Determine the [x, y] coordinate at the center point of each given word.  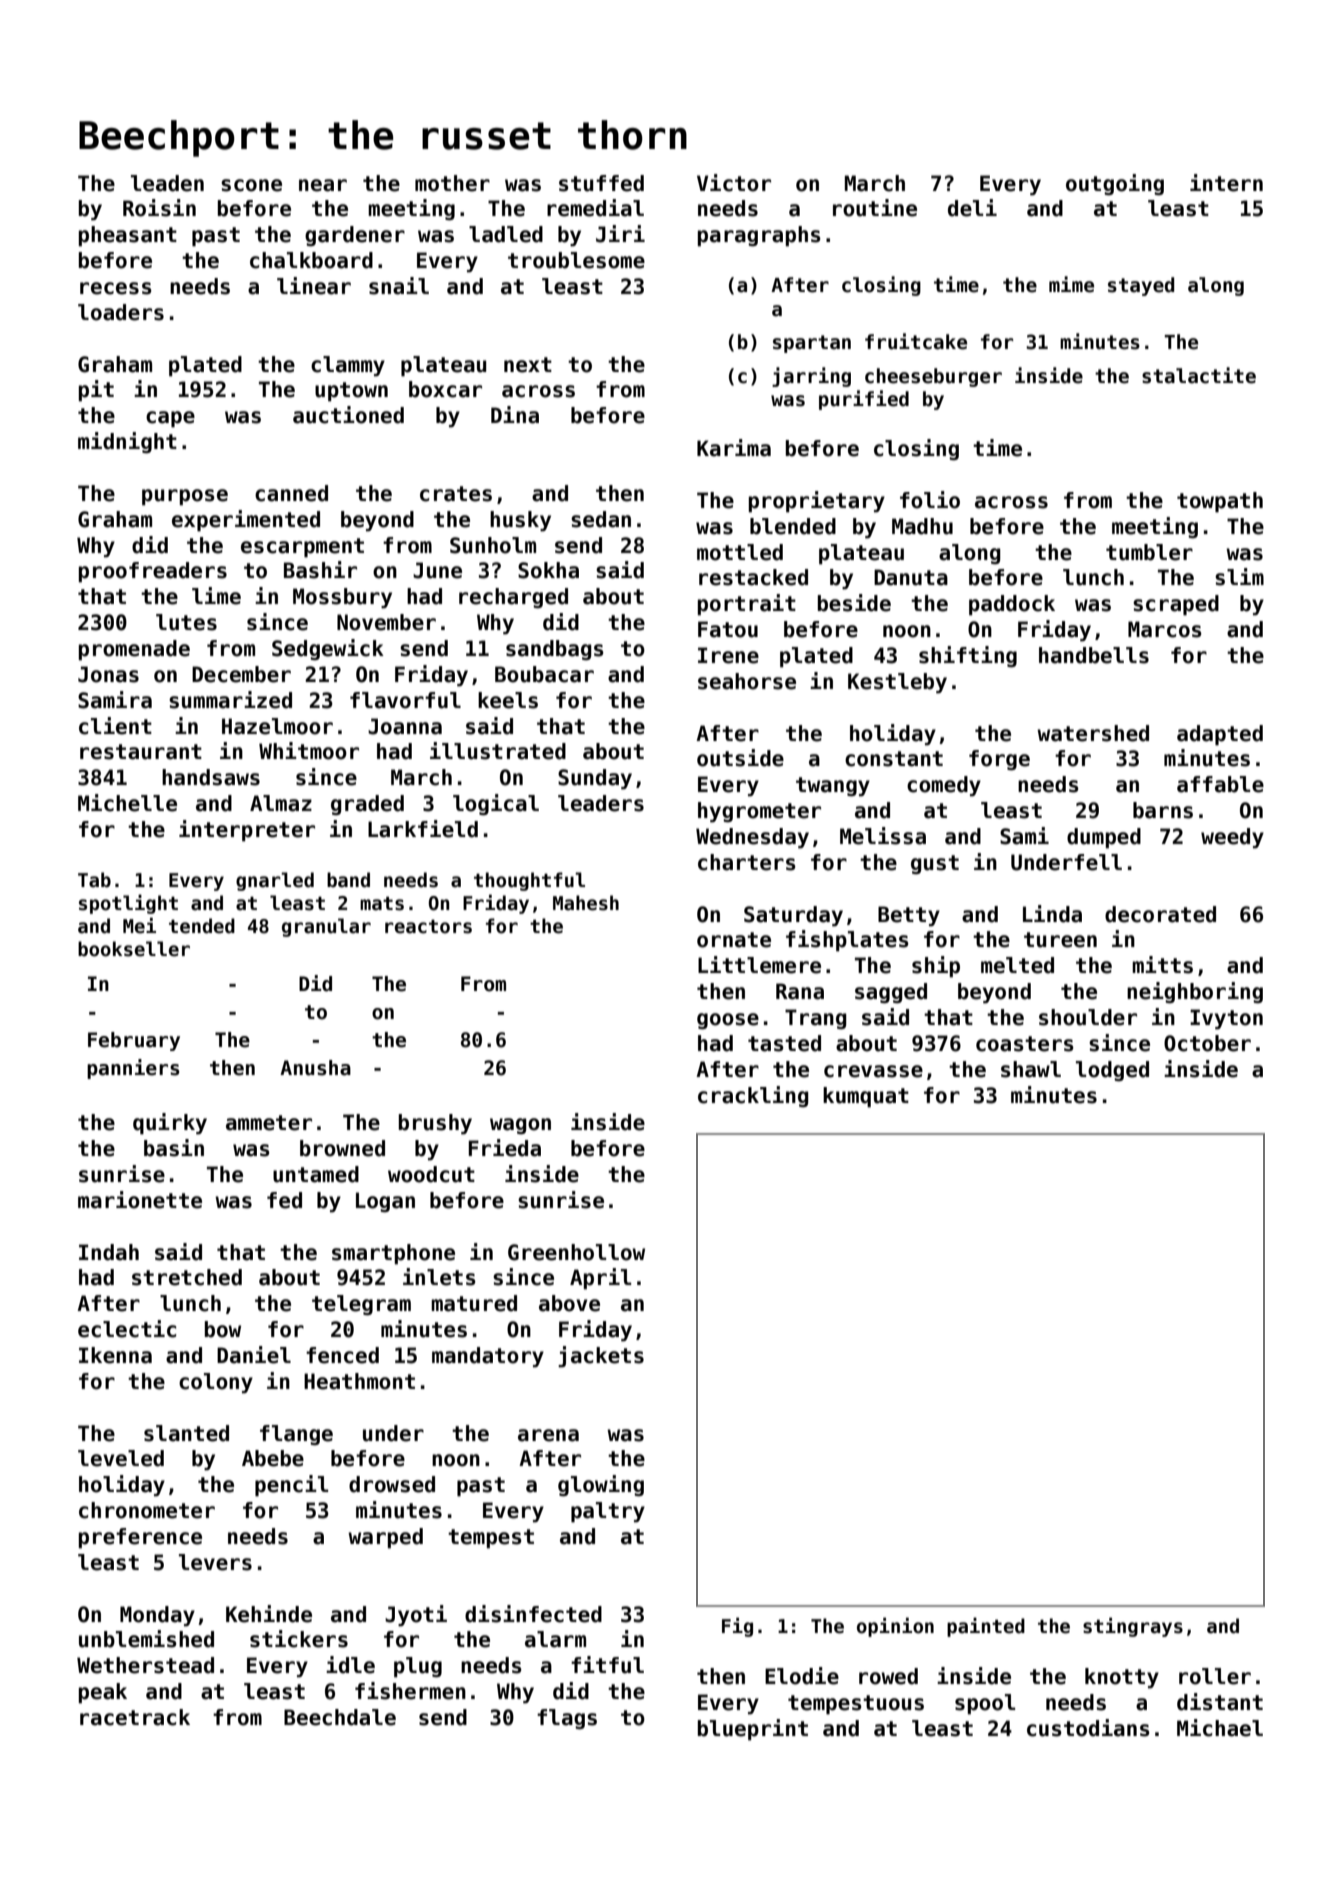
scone [251, 185]
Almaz [281, 803]
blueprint [753, 1730]
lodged [1112, 1071]
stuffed [601, 183]
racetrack [135, 1717]
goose [728, 1021]
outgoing [1115, 184]
